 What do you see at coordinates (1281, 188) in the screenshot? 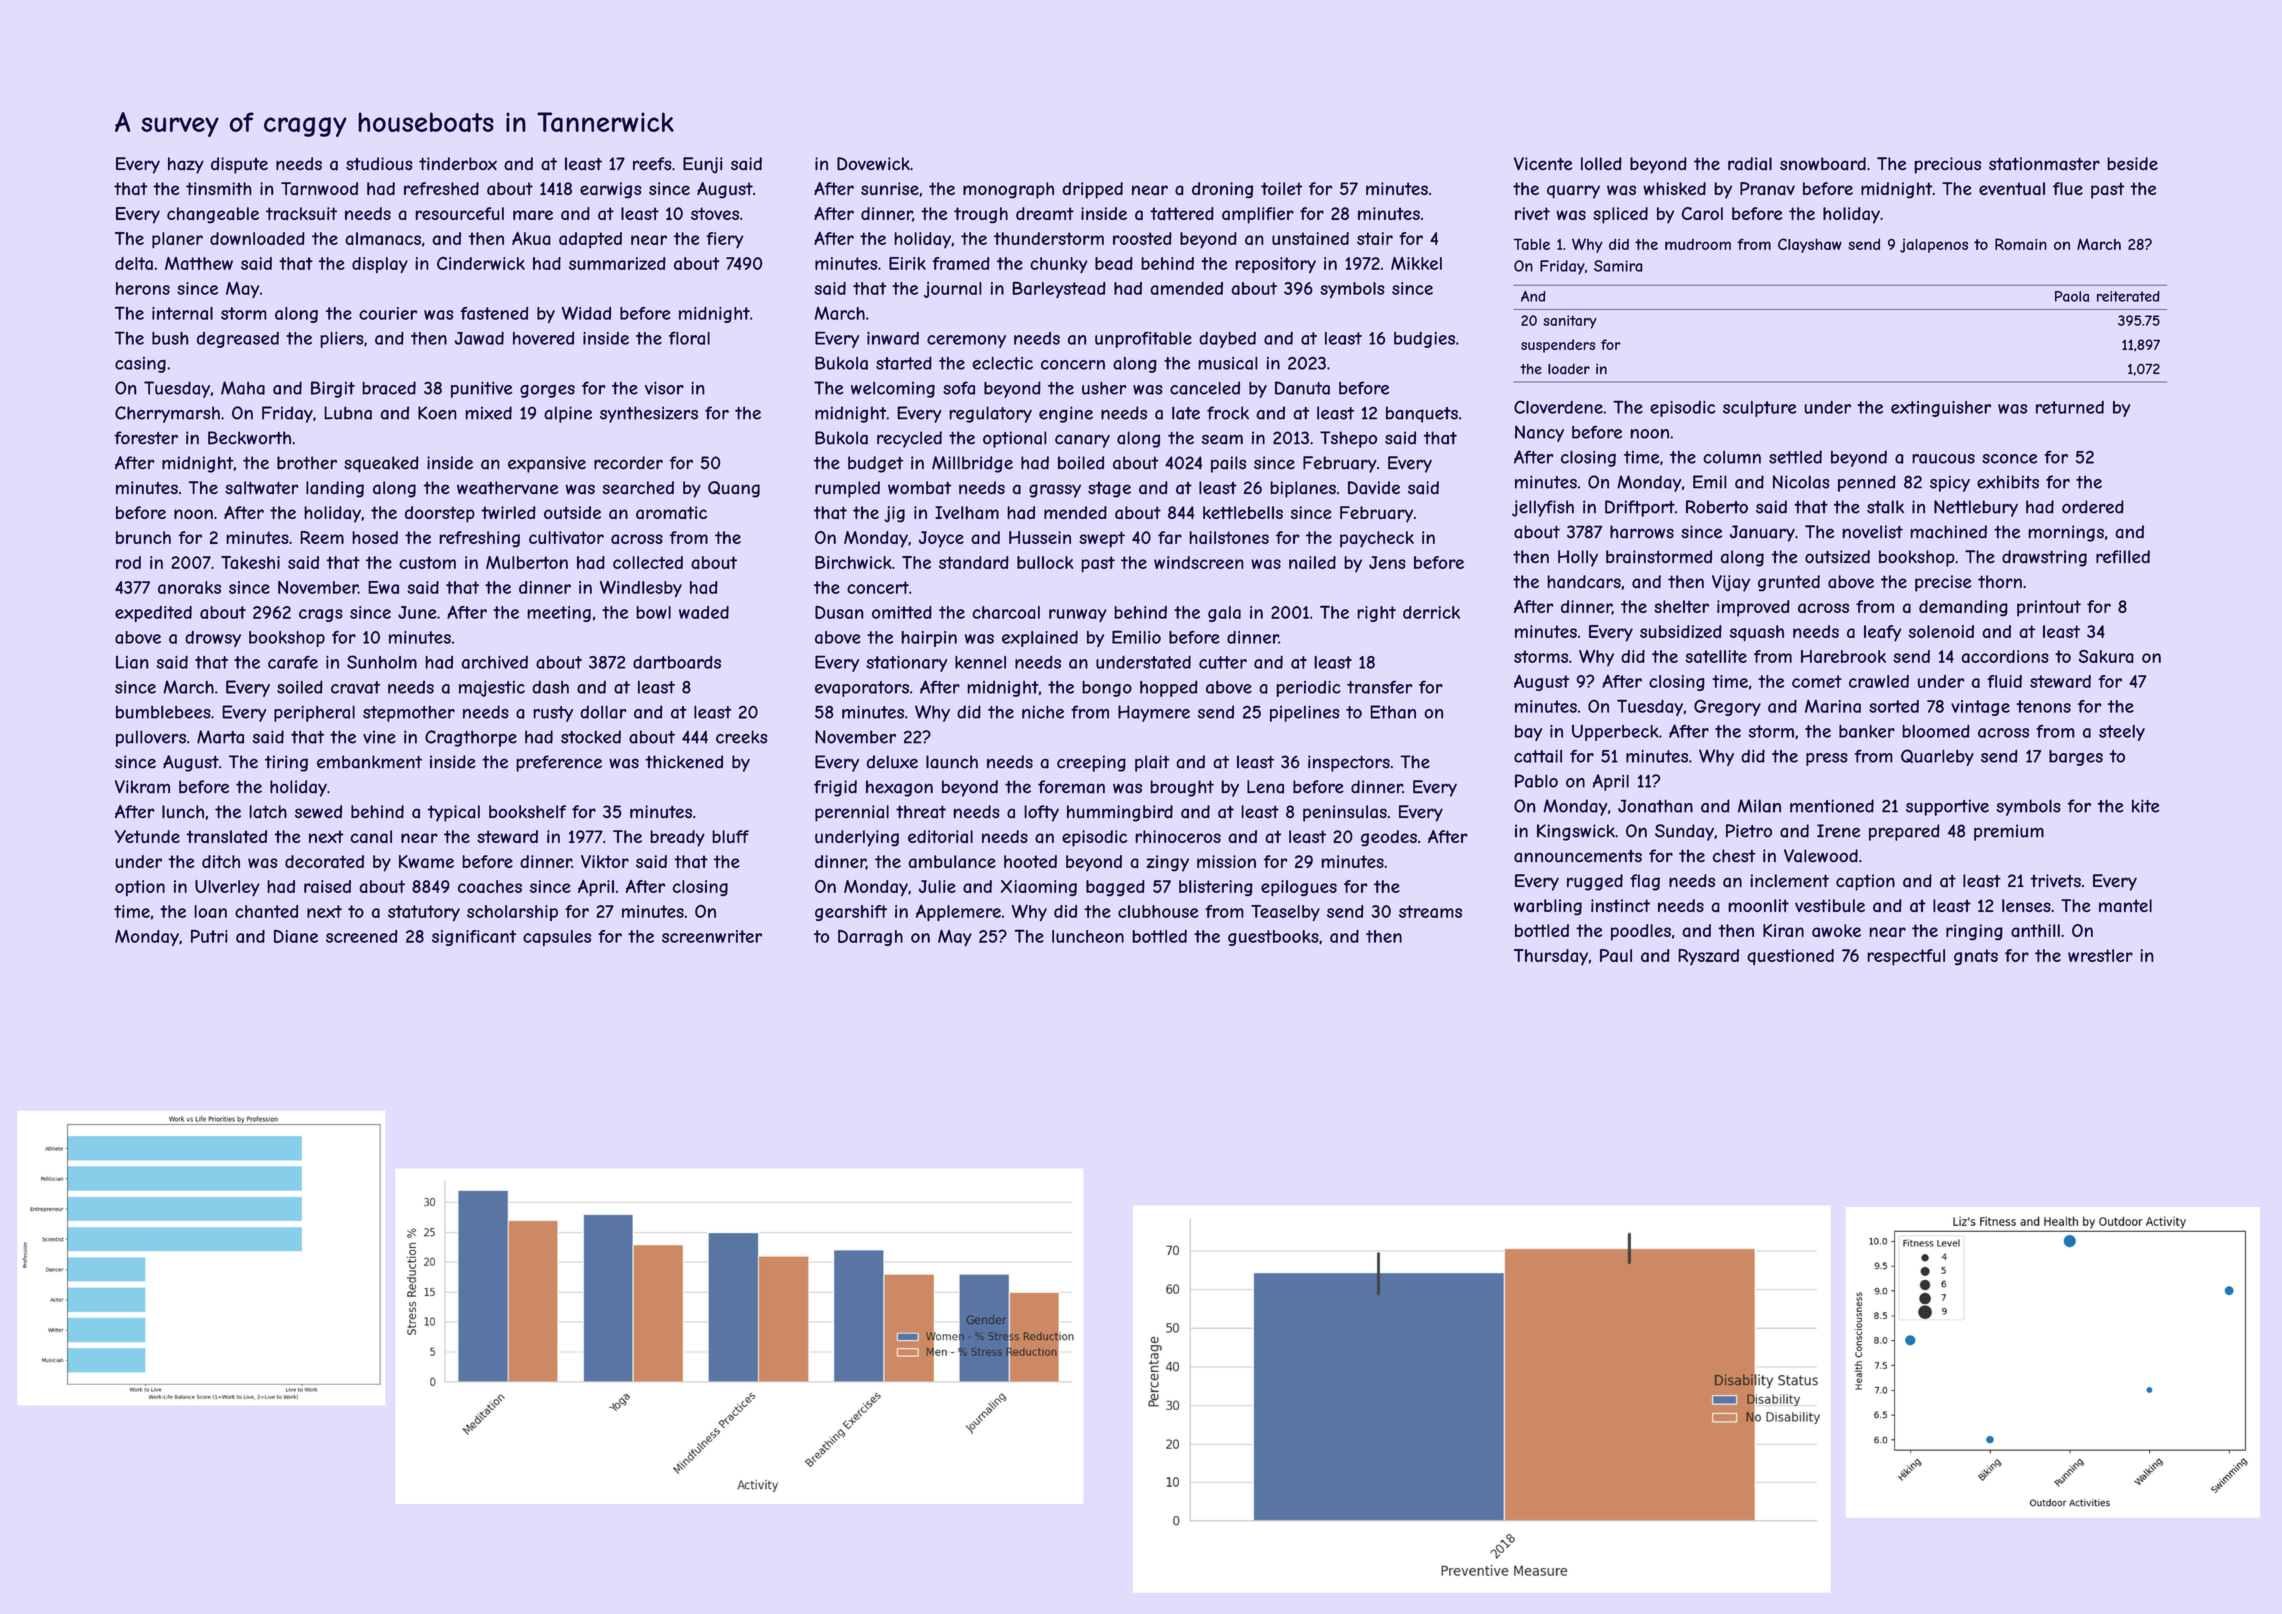
I see `toilet` at bounding box center [1281, 188].
